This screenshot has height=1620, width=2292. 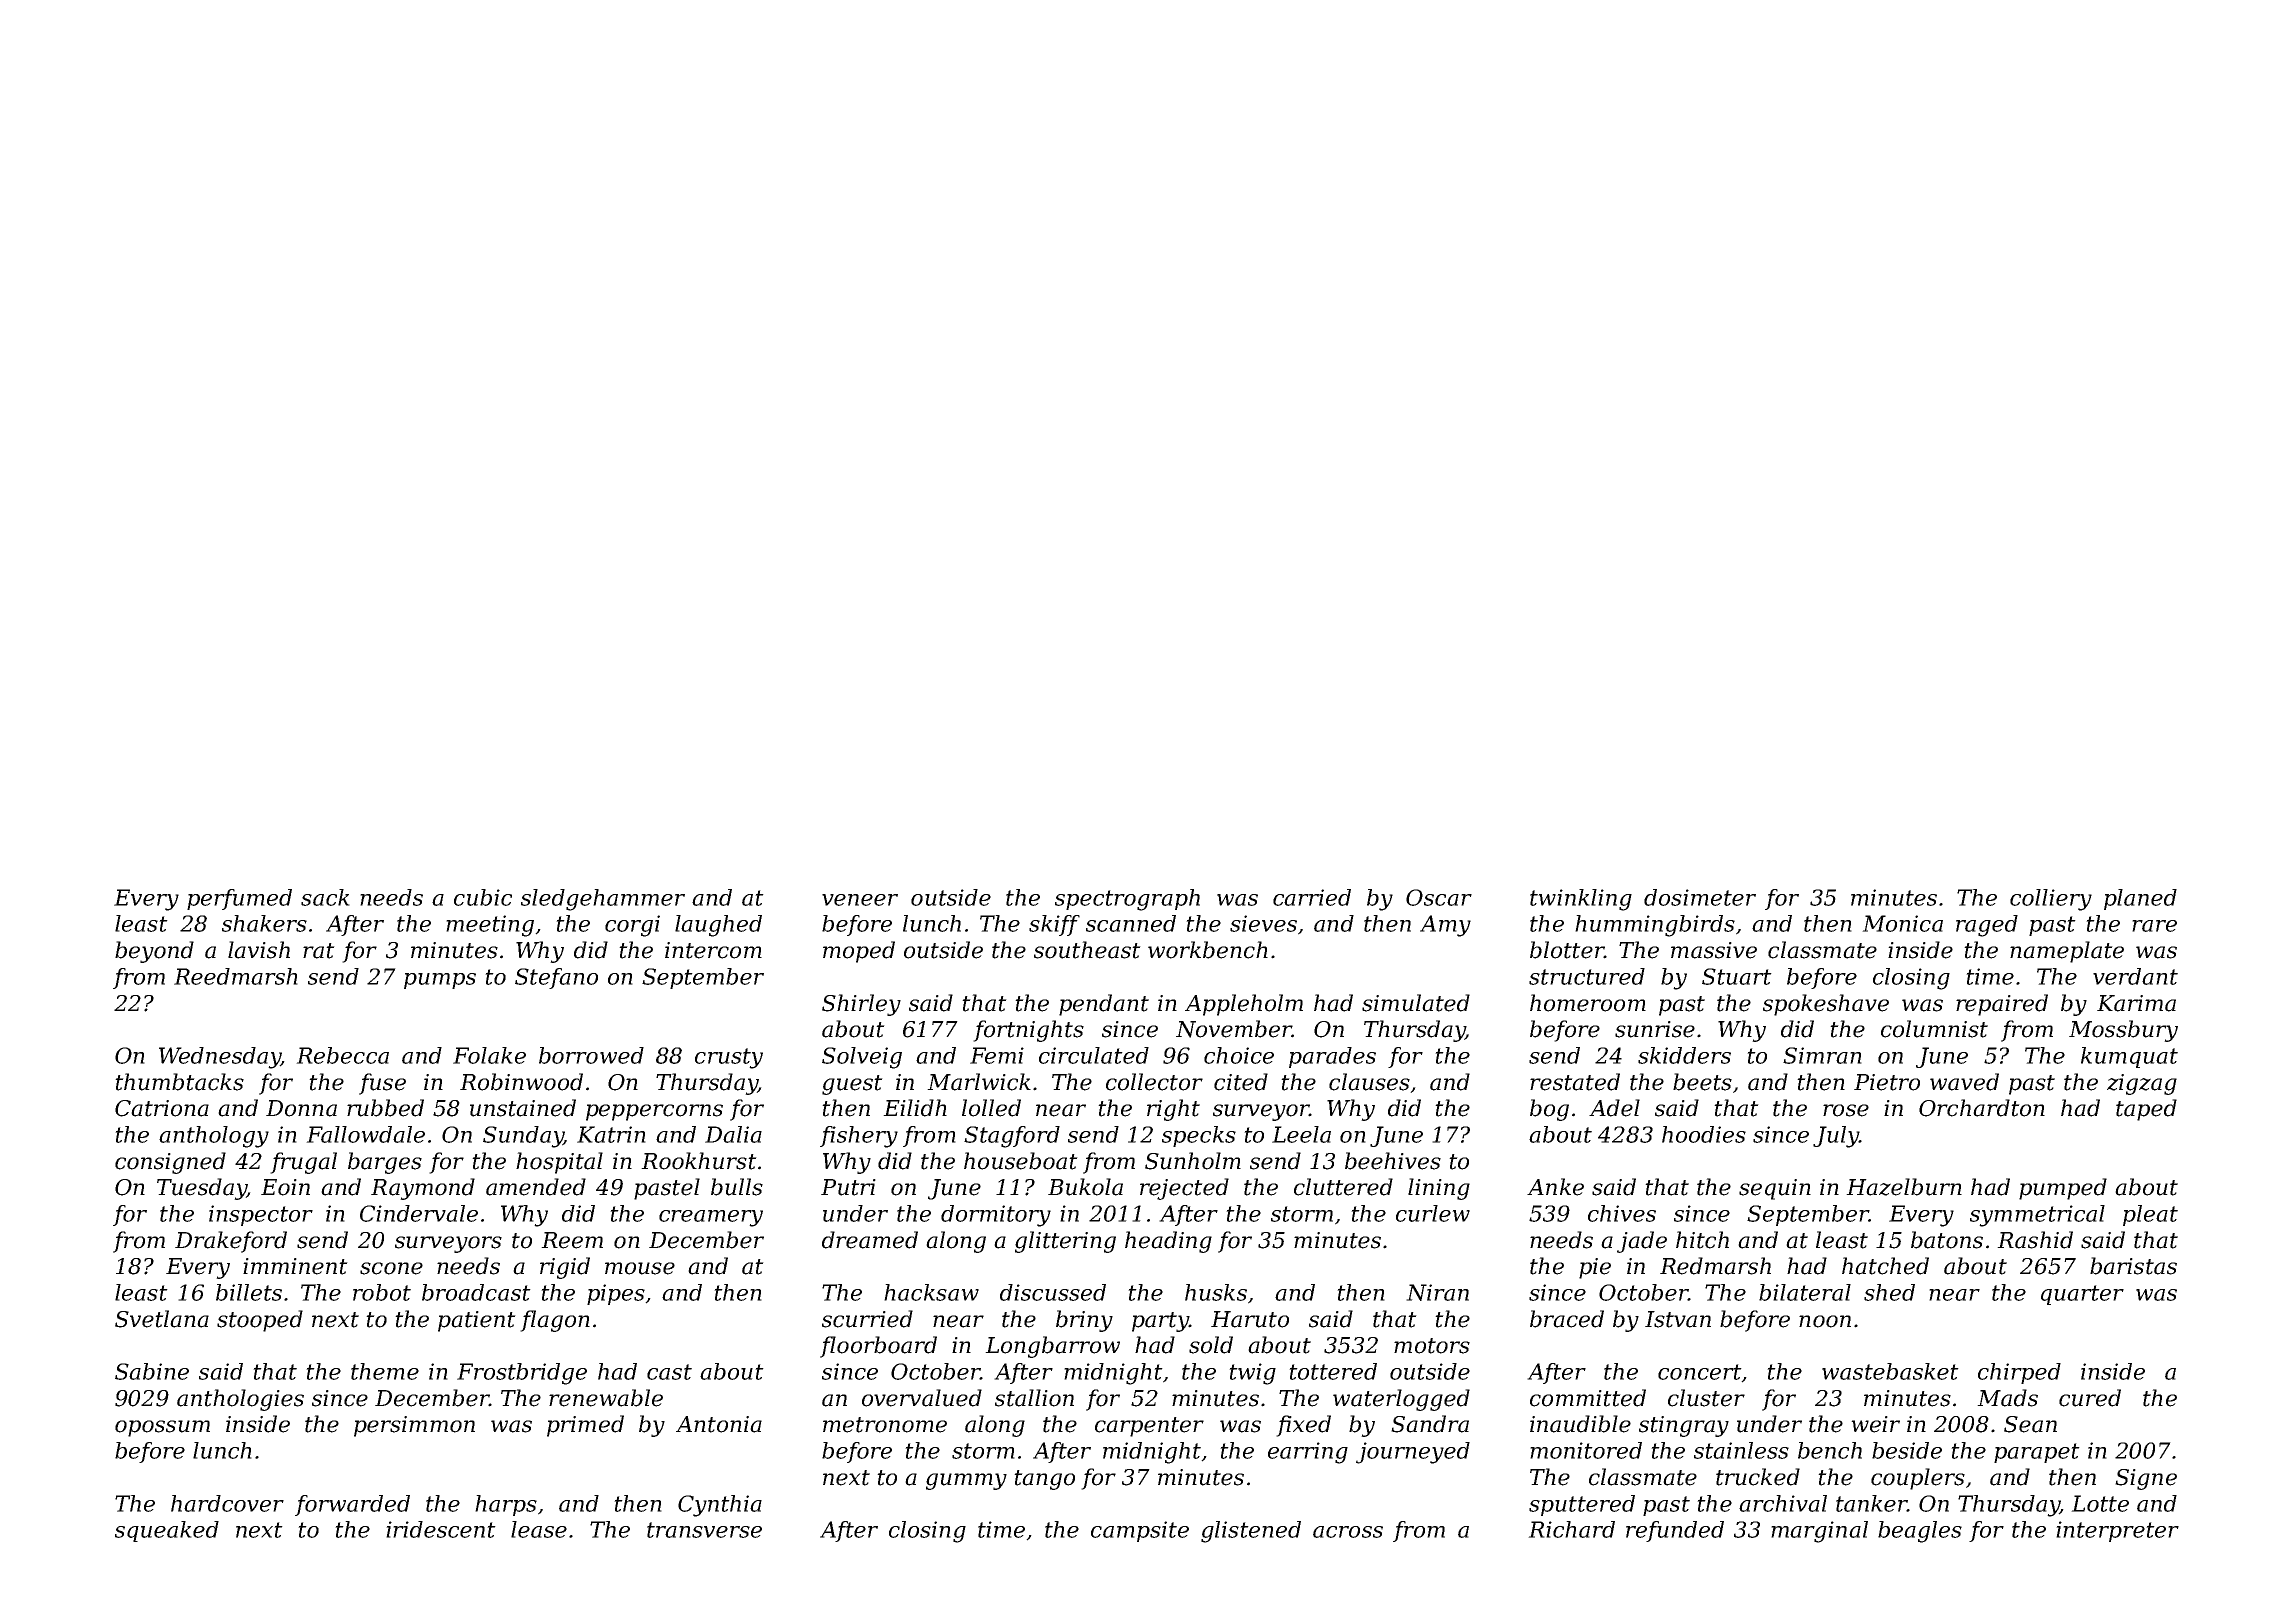 I want to click on Sabine, so click(x=152, y=1371).
